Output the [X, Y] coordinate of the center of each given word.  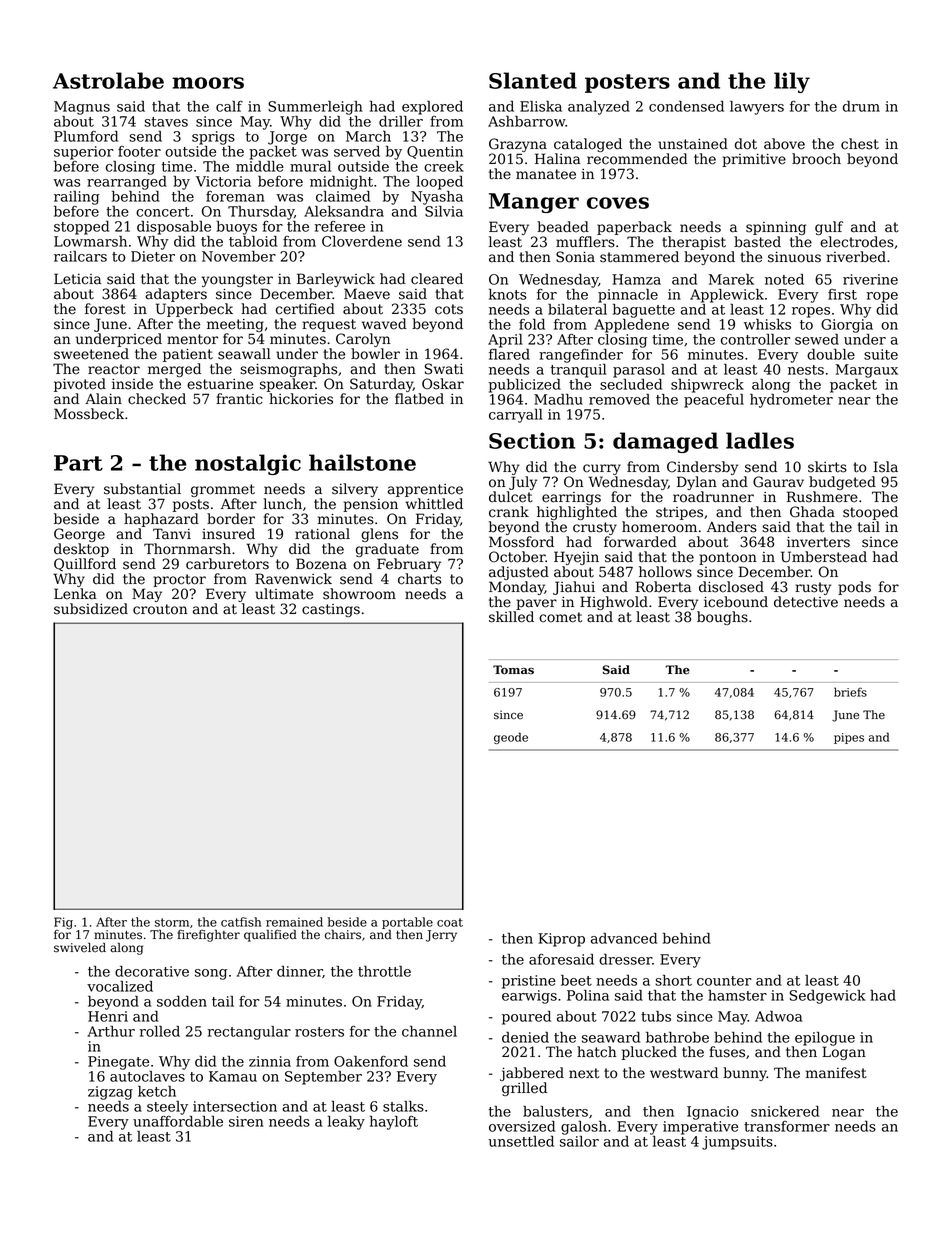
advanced [624, 938]
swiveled [80, 947]
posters [627, 83]
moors [208, 83]
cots [449, 309]
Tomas [513, 670]
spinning [776, 228]
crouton [160, 609]
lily [792, 82]
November [239, 256]
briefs [850, 692]
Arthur [111, 1031]
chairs [343, 935]
